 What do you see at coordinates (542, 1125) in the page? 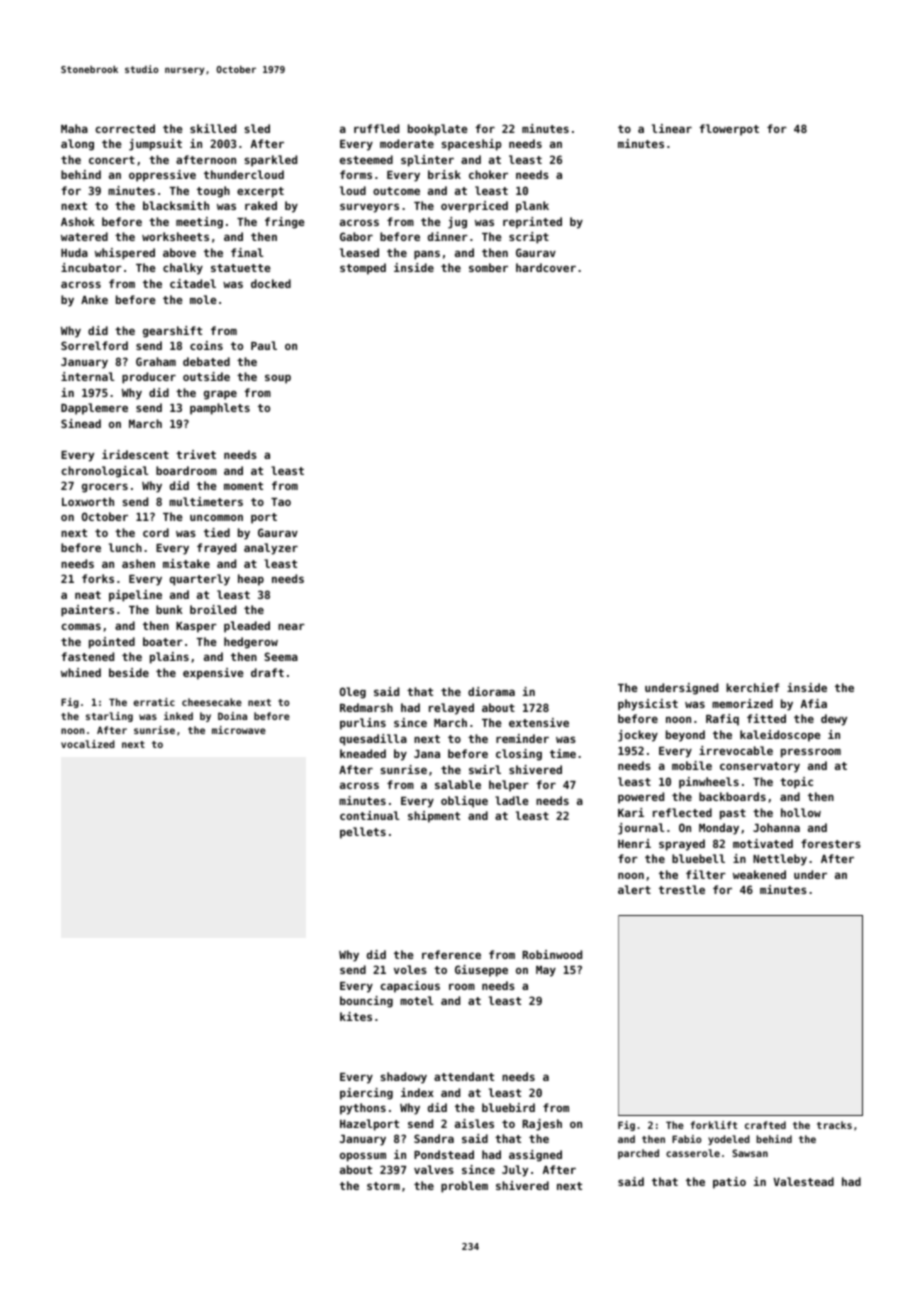
I see `Rajesh` at bounding box center [542, 1125].
